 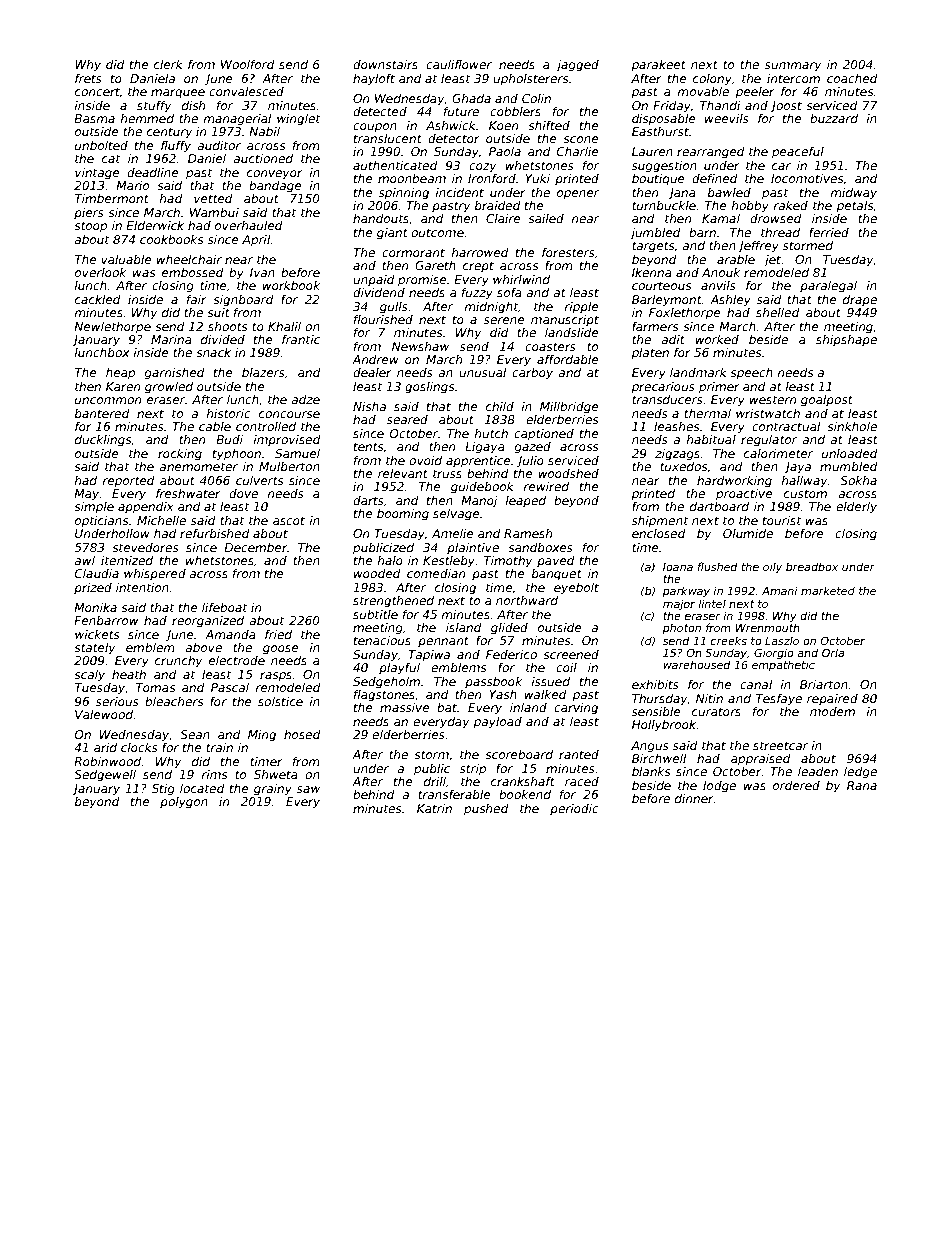 I want to click on prized, so click(x=93, y=589).
